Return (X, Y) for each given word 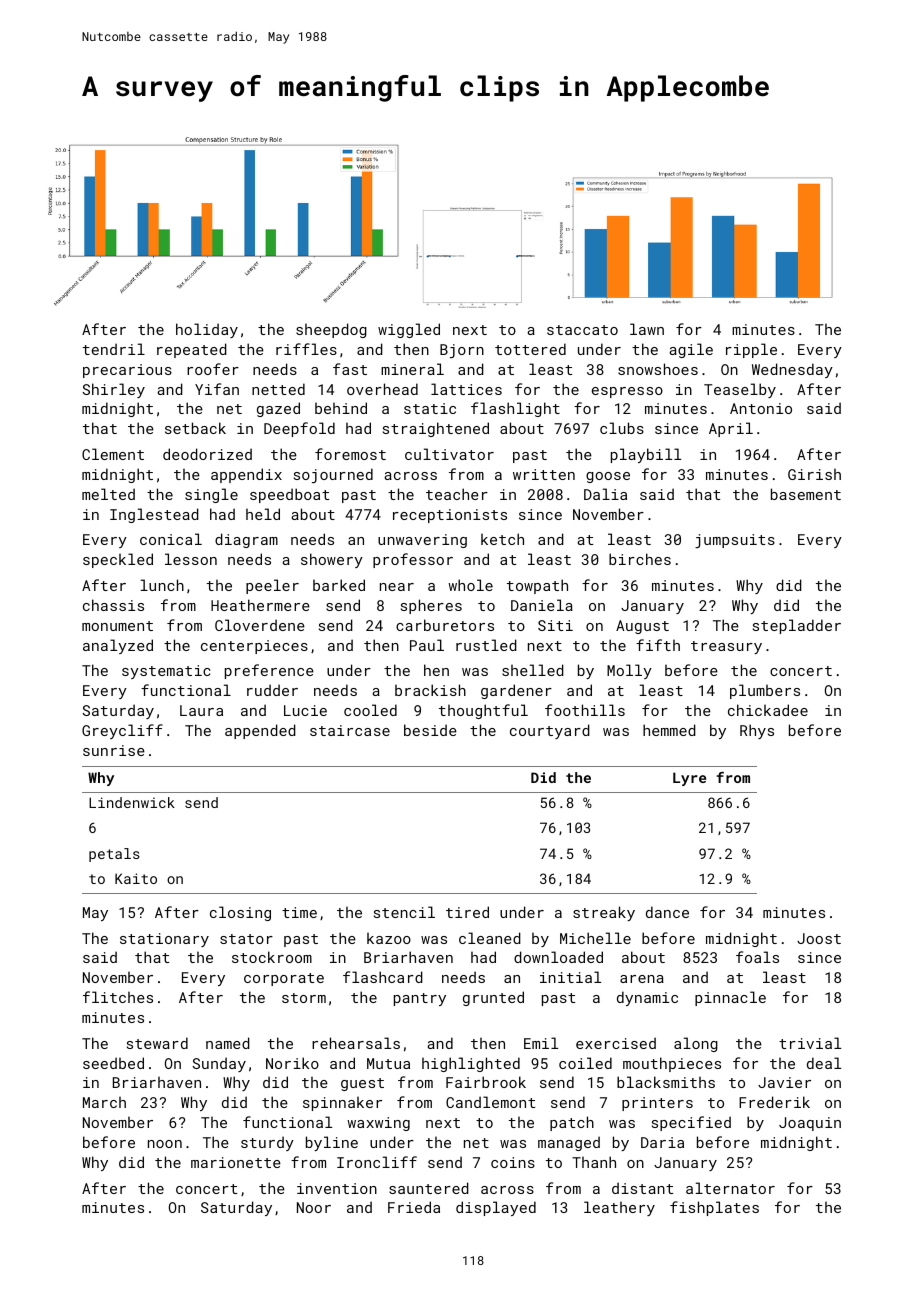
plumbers (765, 691)
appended (260, 731)
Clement (113, 454)
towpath (537, 586)
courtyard (550, 731)
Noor (314, 1207)
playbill (646, 455)
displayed (496, 1208)
